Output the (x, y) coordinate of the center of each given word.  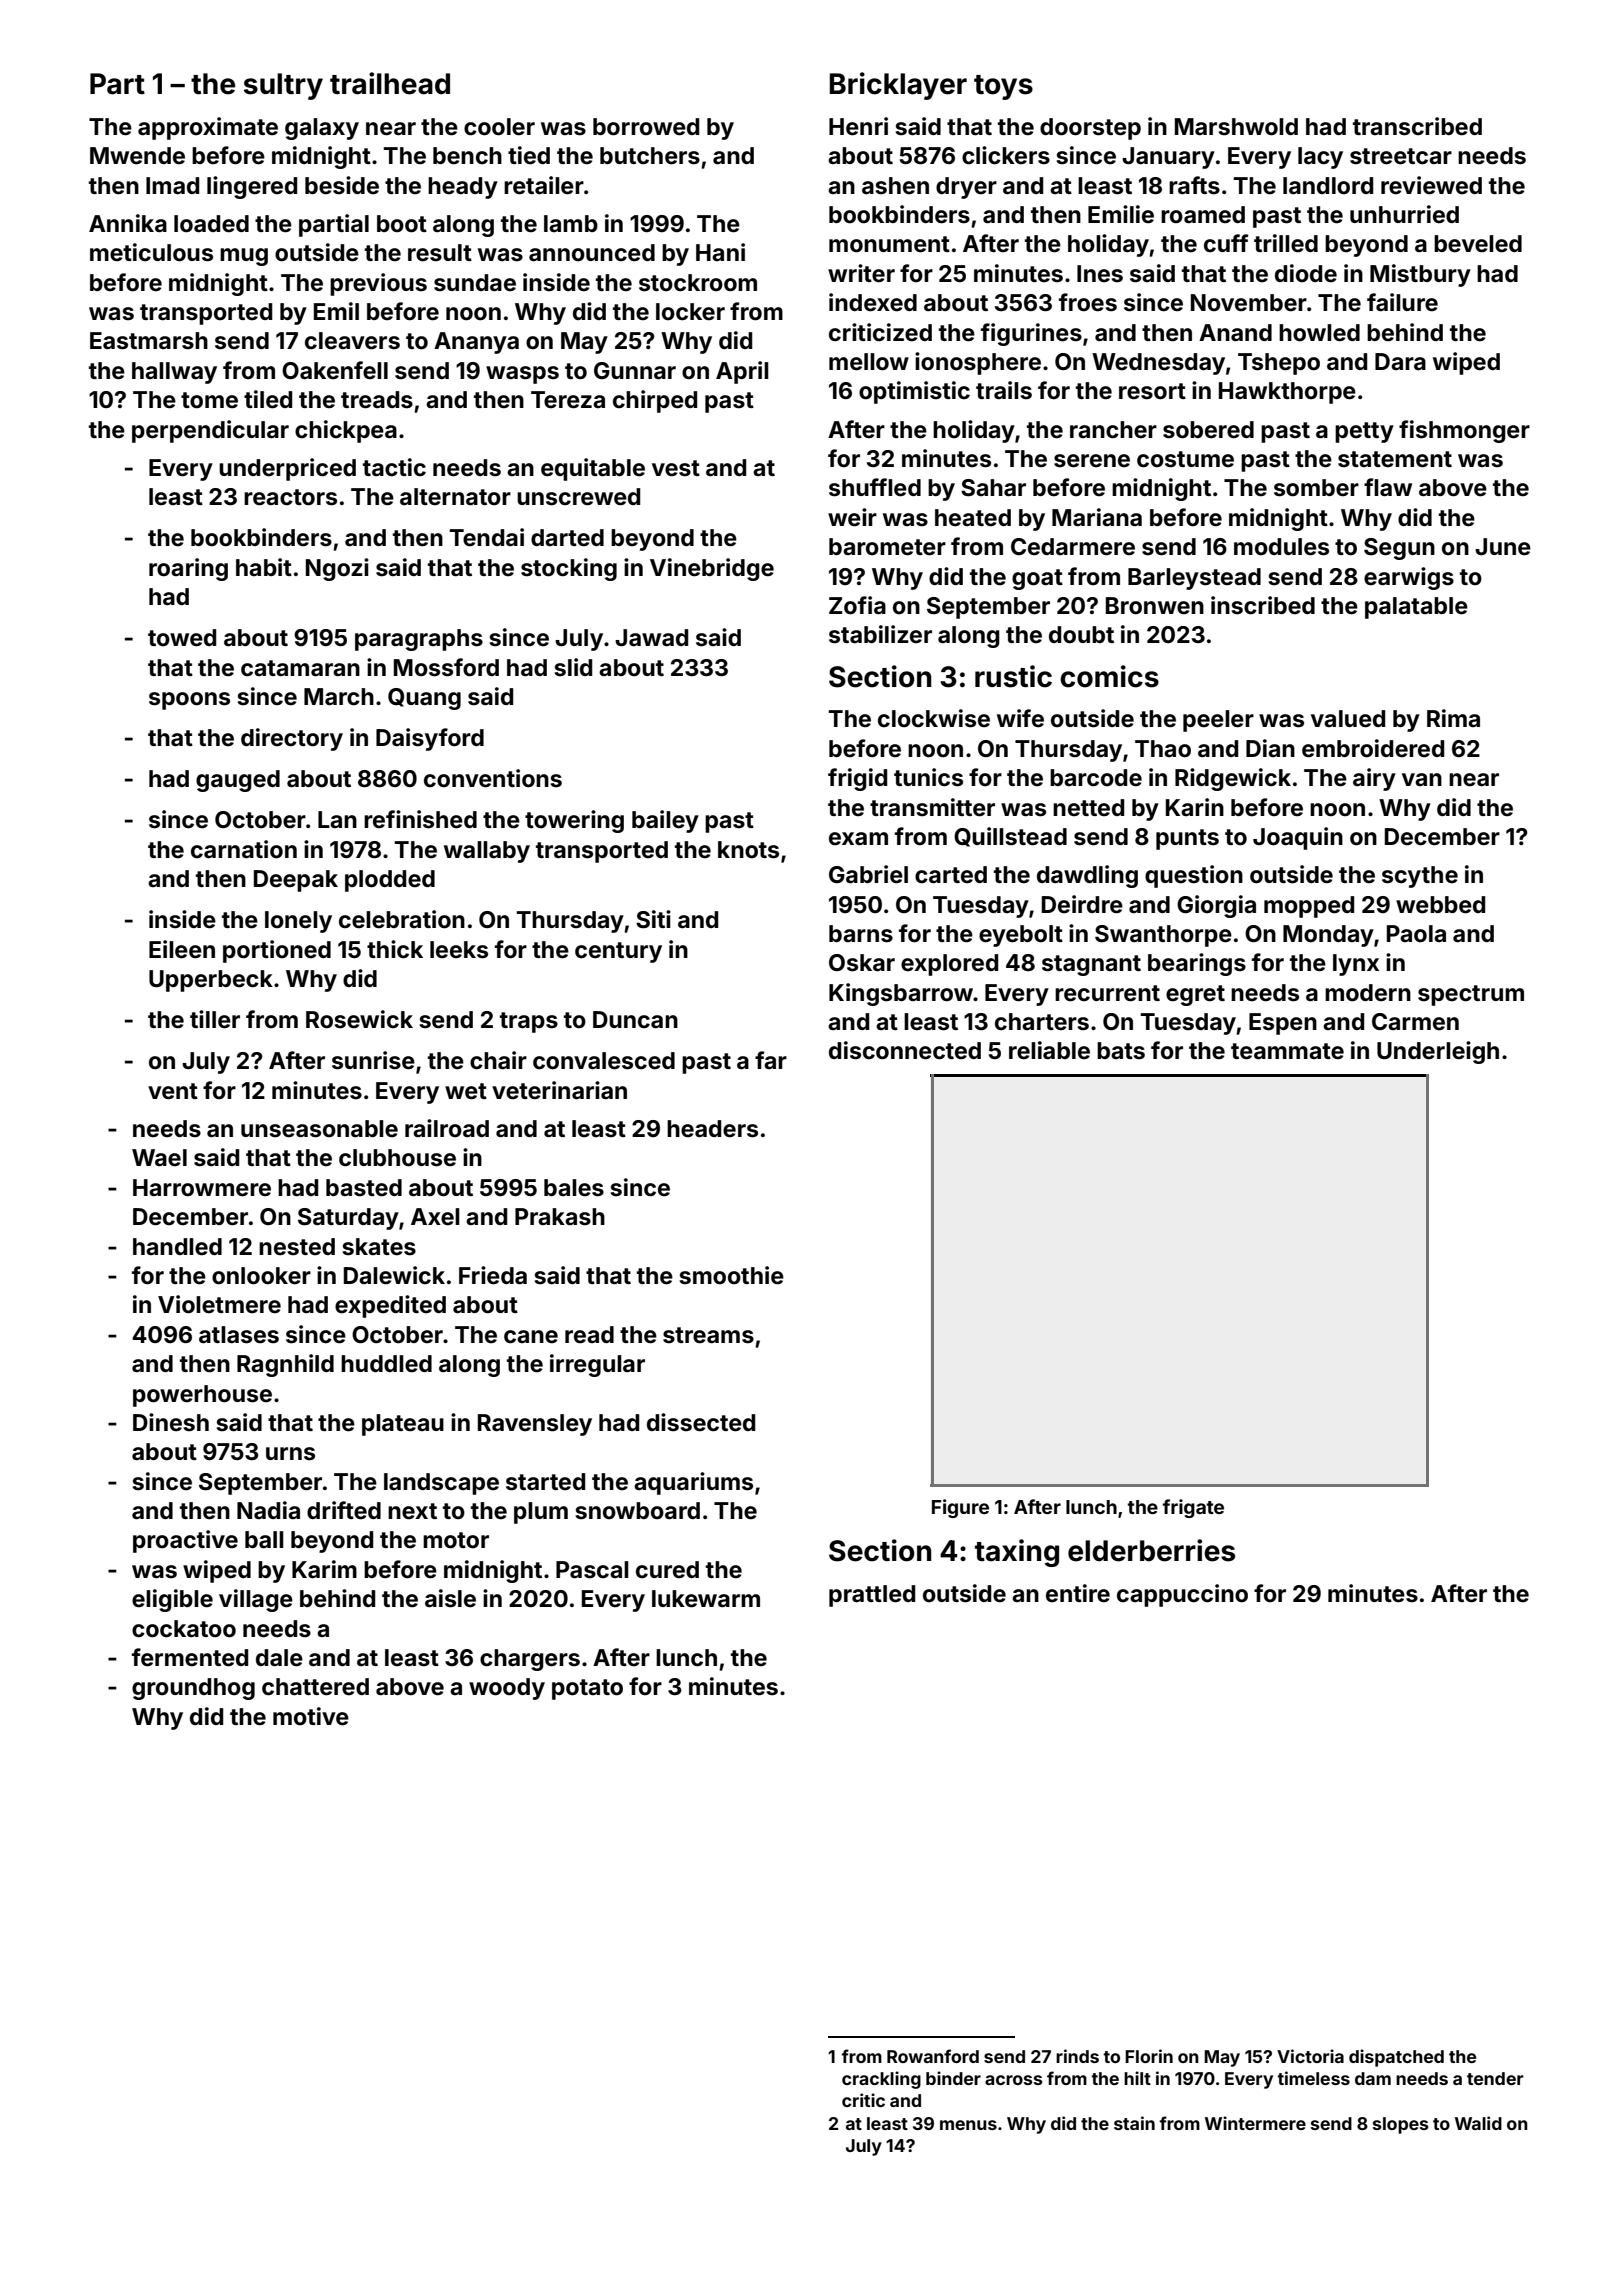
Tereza (568, 400)
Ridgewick (1233, 779)
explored (949, 965)
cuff (1226, 243)
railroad (447, 1128)
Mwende (137, 156)
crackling (881, 2080)
